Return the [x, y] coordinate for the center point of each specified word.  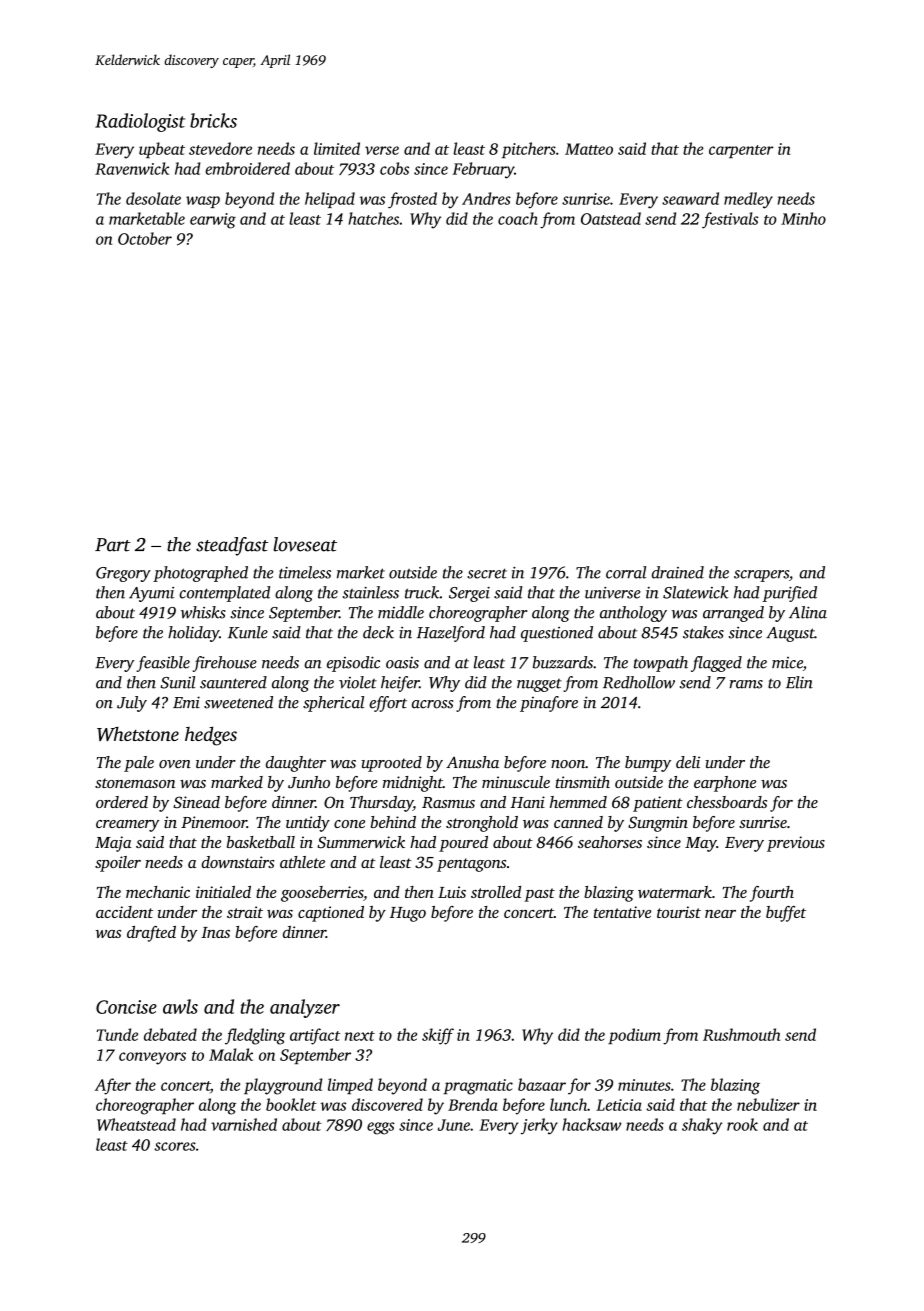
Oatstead [611, 218]
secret [487, 573]
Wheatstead [136, 1124]
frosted [412, 200]
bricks [213, 120]
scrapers [761, 576]
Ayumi [151, 594]
